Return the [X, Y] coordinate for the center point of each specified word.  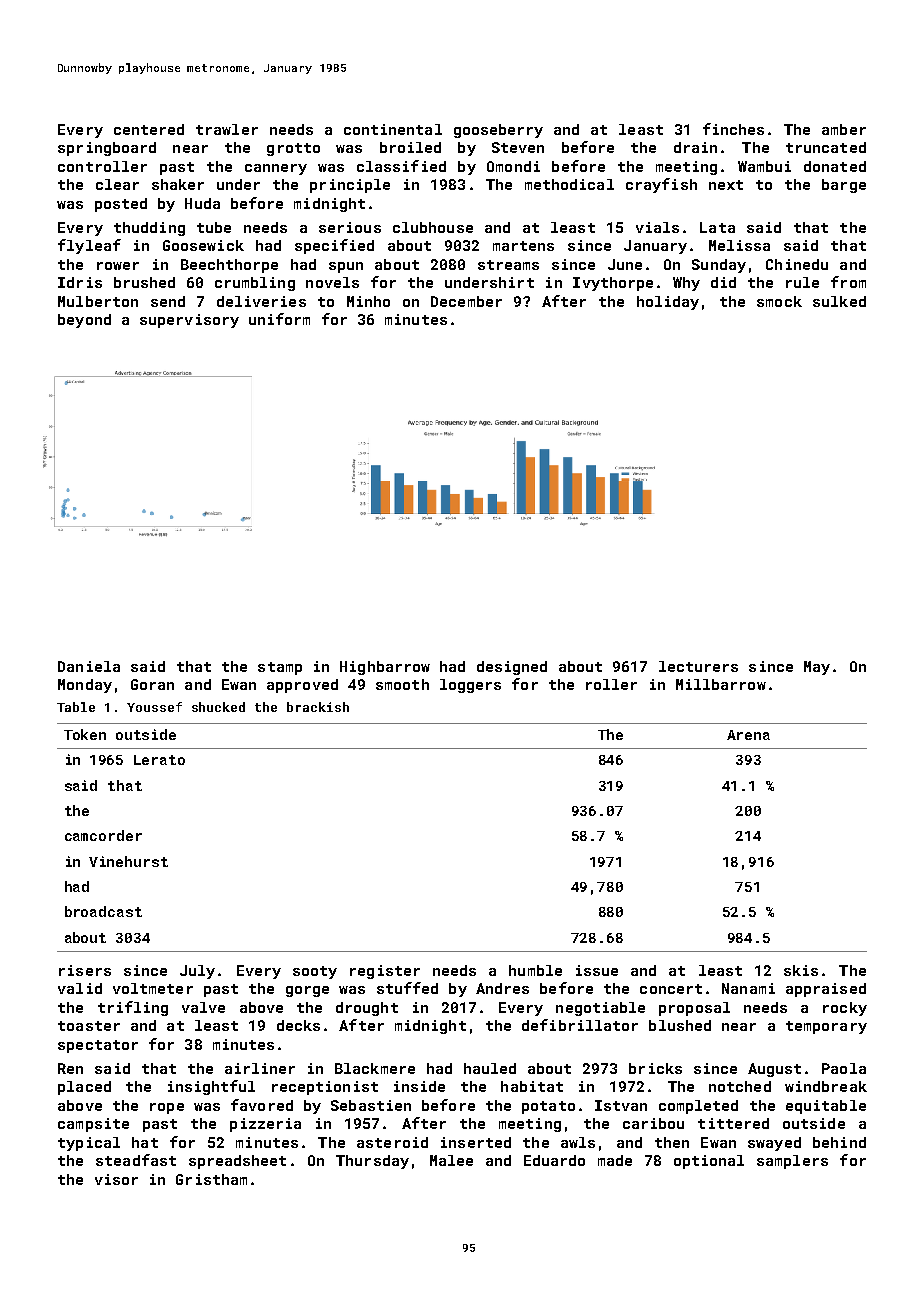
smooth [402, 684]
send [168, 301]
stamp [280, 668]
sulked [839, 301]
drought [367, 1009]
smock [779, 301]
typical [89, 1144]
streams [508, 265]
